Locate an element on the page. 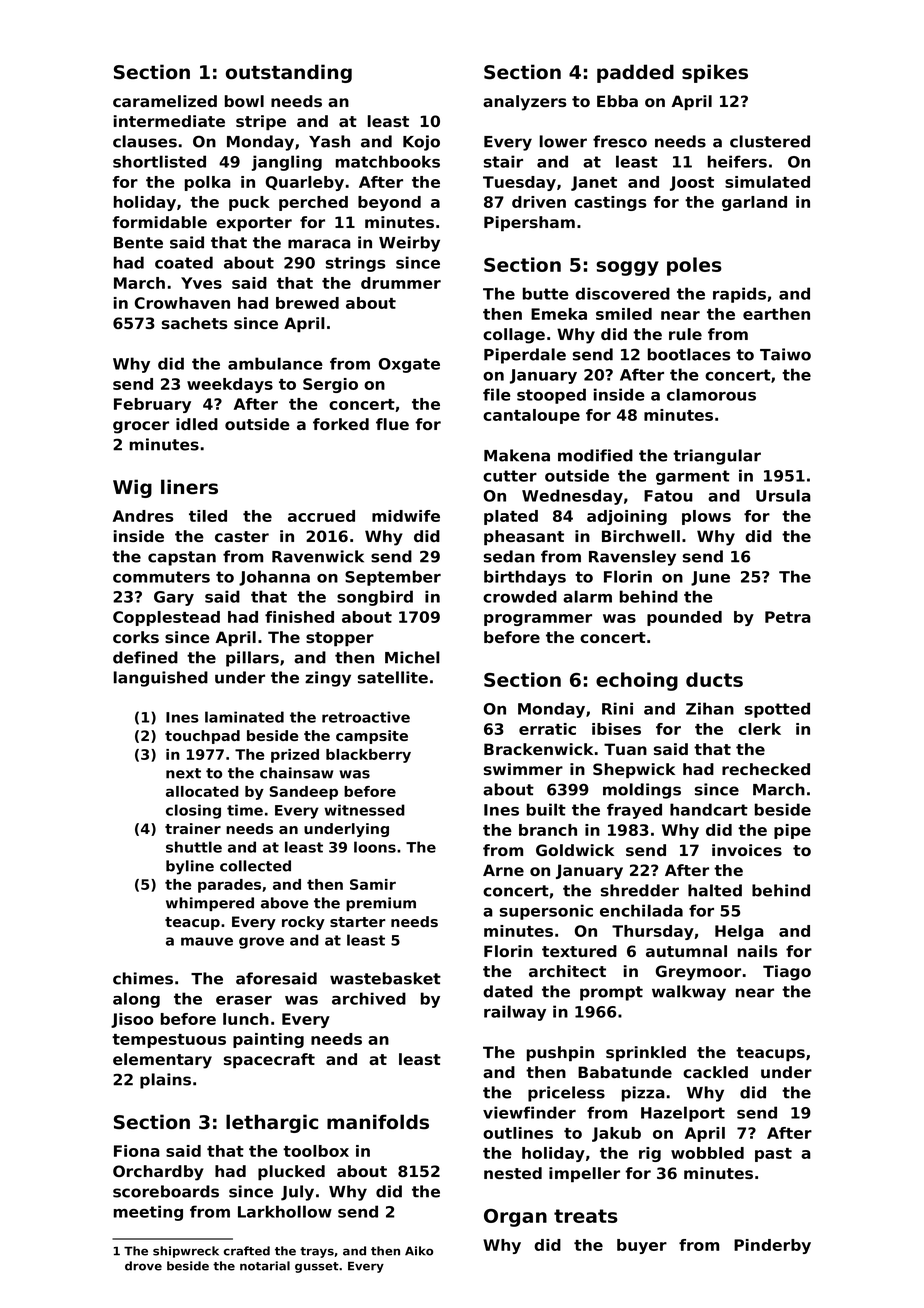 The height and width of the document is (1308, 924). byline is located at coordinates (190, 867).
